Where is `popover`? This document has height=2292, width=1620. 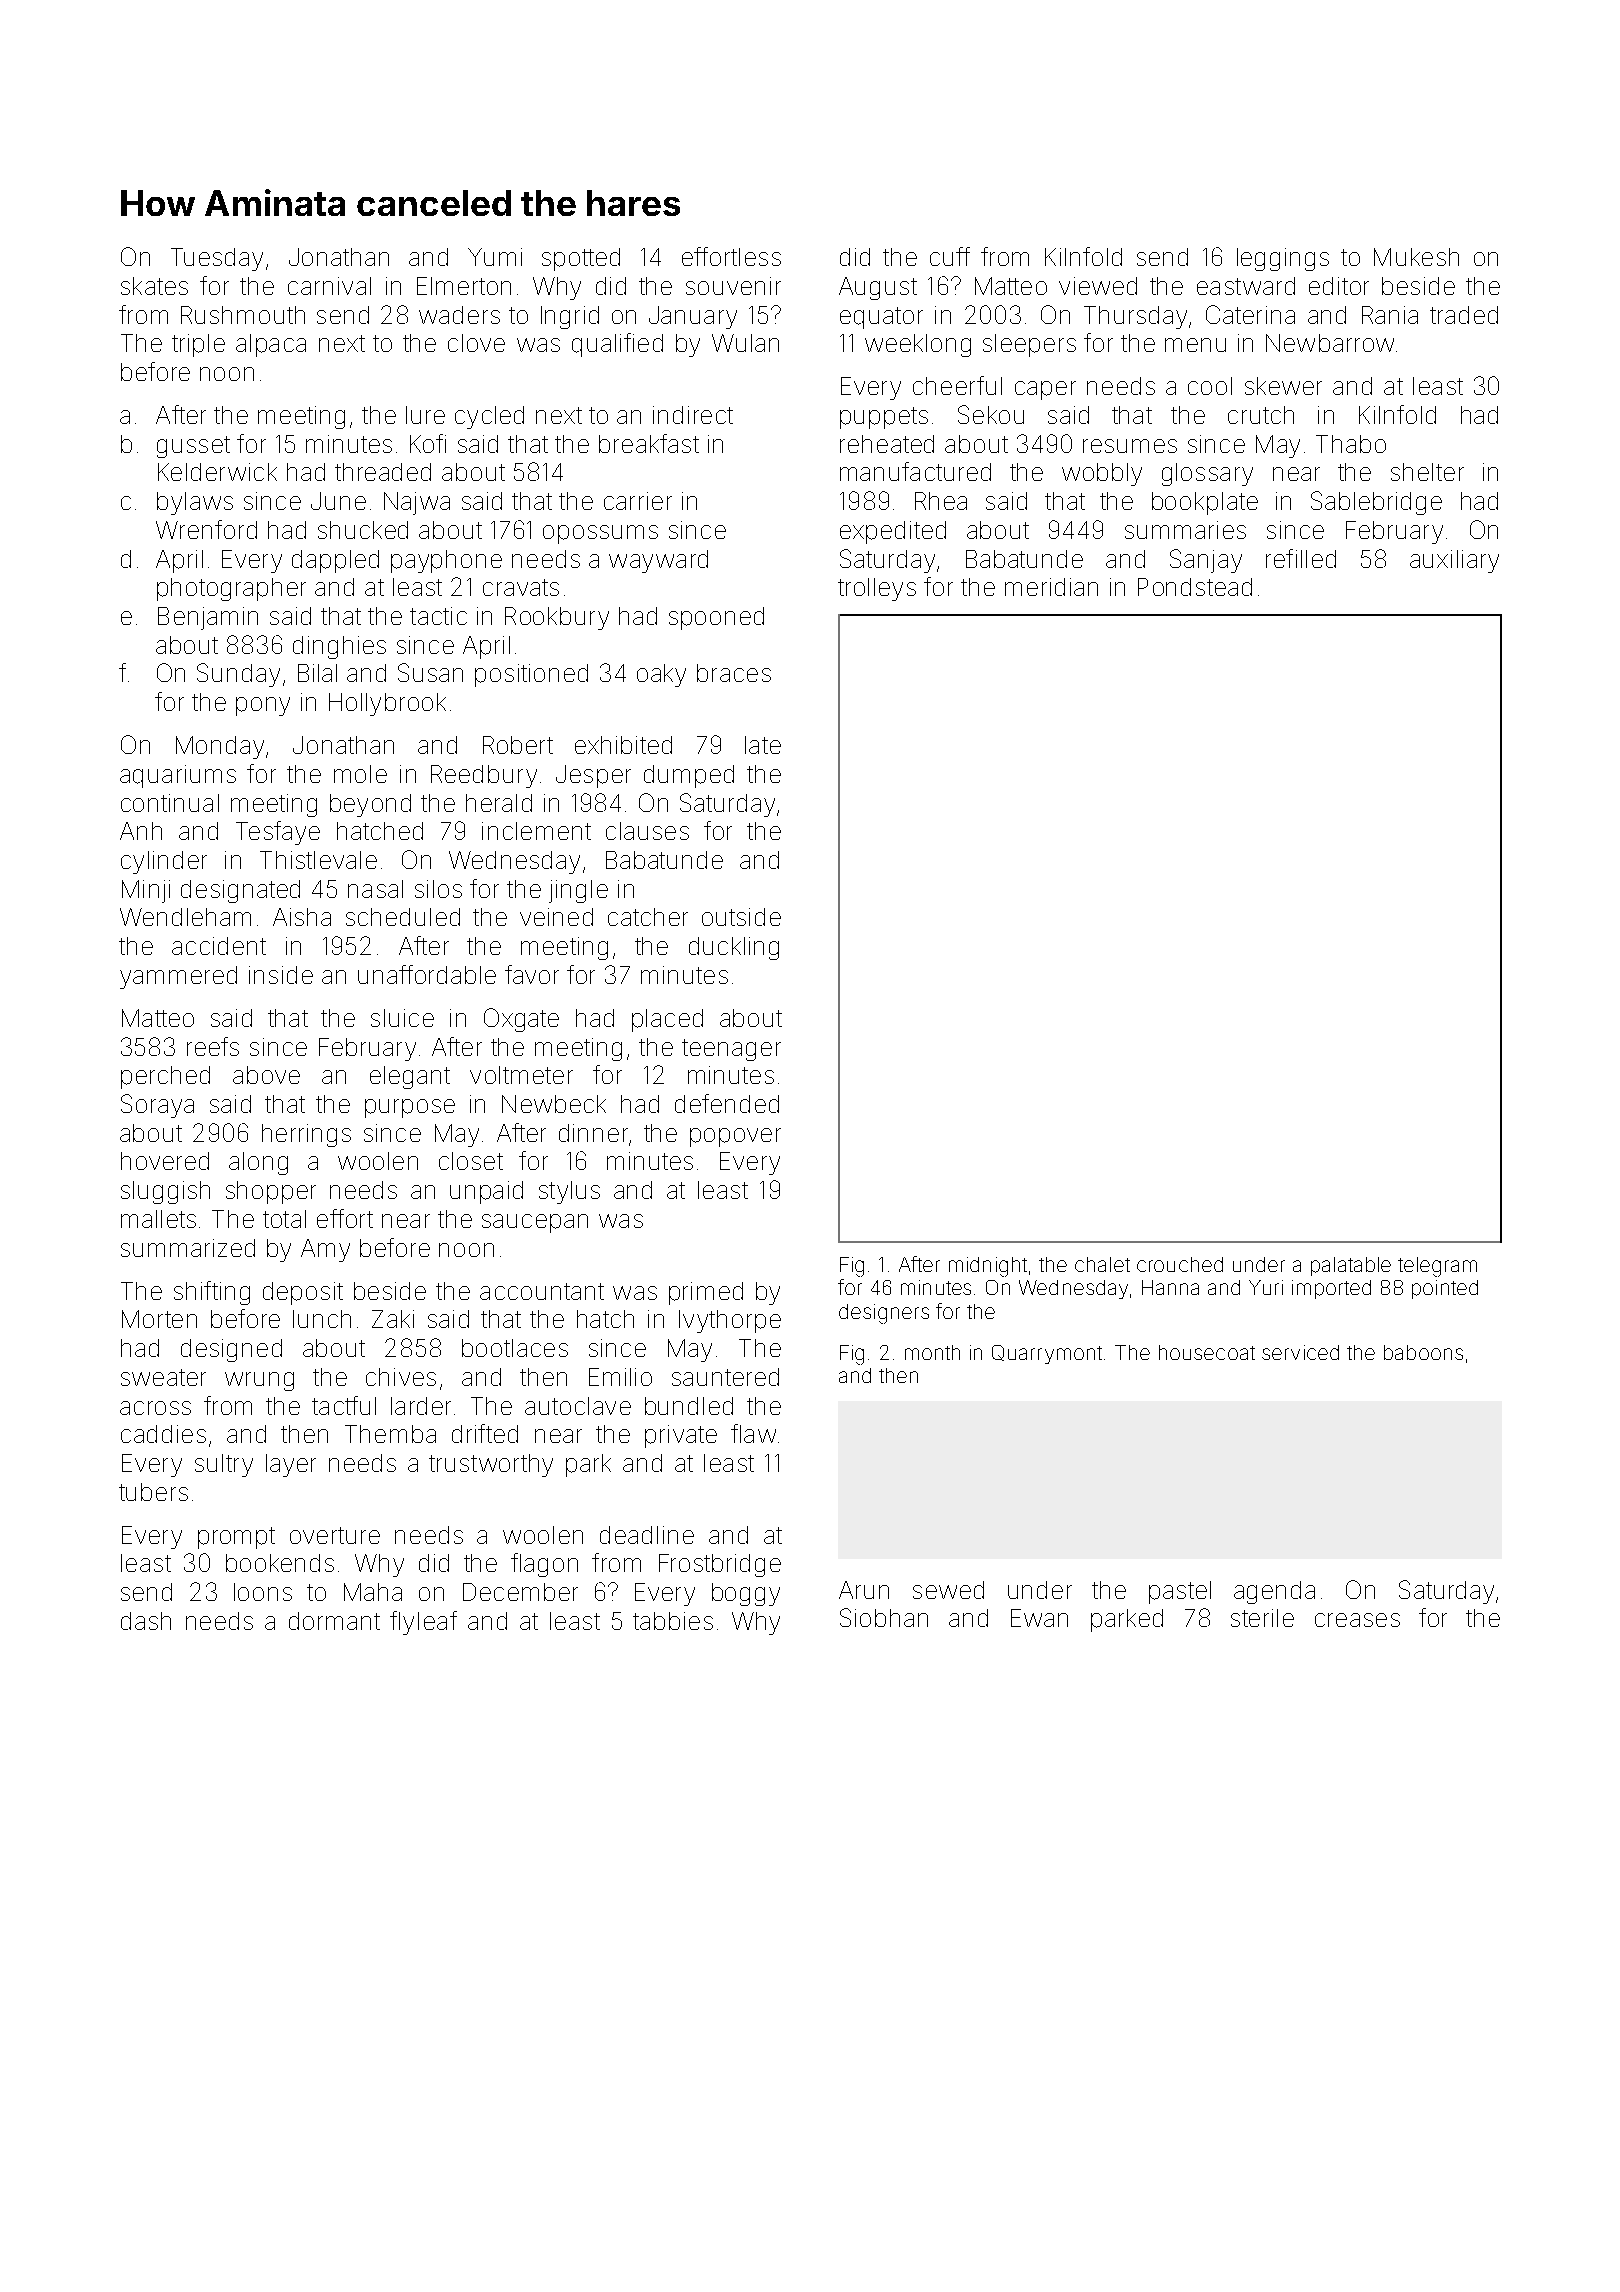 popover is located at coordinates (735, 1137).
